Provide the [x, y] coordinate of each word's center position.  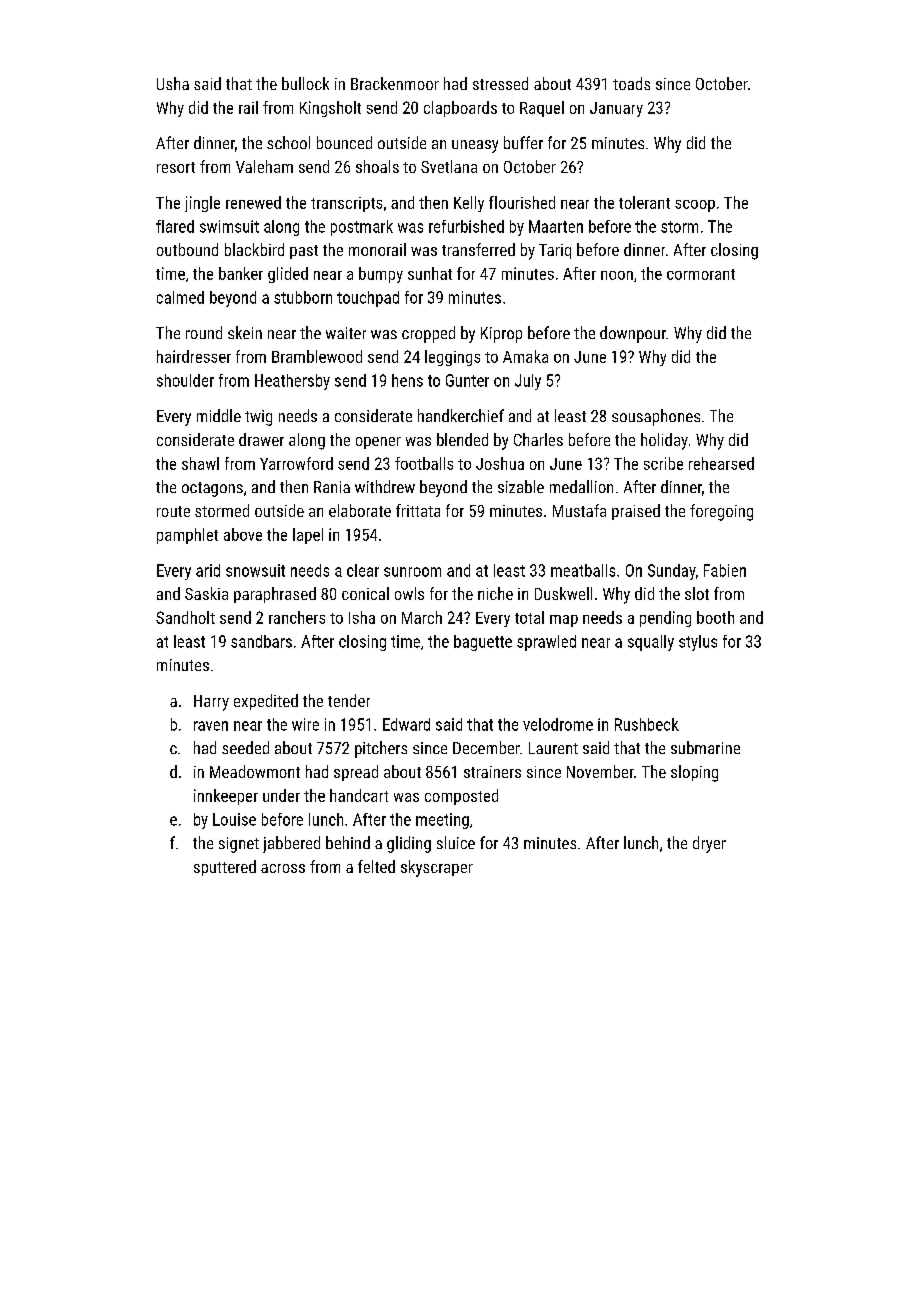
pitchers [381, 749]
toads [631, 83]
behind [348, 842]
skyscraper [437, 868]
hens [407, 380]
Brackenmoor [395, 83]
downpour [633, 334]
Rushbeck [647, 724]
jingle [202, 204]
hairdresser [194, 356]
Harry [211, 703]
